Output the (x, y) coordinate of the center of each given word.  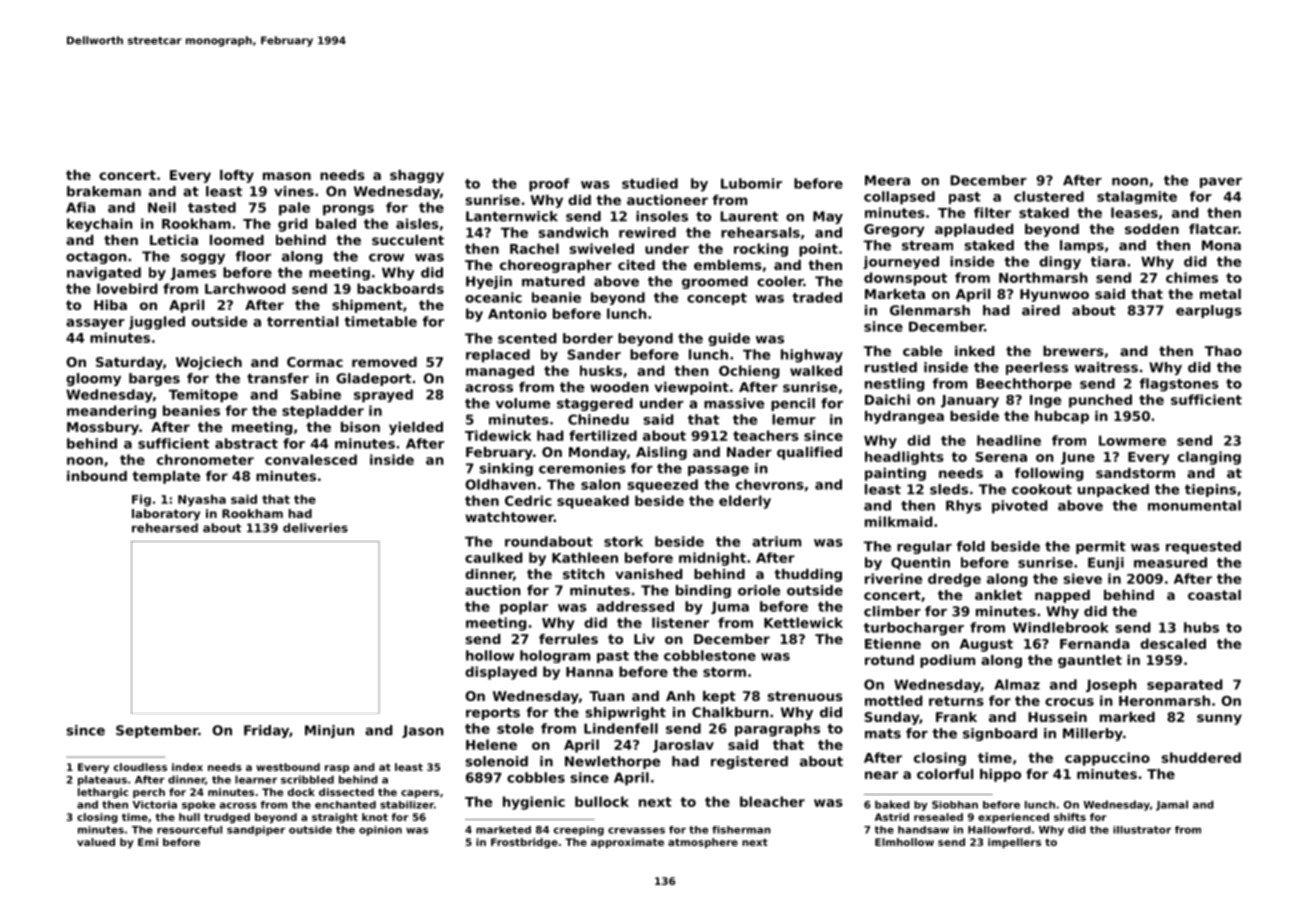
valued (96, 842)
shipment (367, 306)
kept (719, 697)
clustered (1049, 196)
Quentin (920, 563)
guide (729, 339)
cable (922, 351)
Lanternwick (512, 216)
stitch (584, 574)
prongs (348, 210)
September (157, 731)
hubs (1201, 627)
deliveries (315, 528)
